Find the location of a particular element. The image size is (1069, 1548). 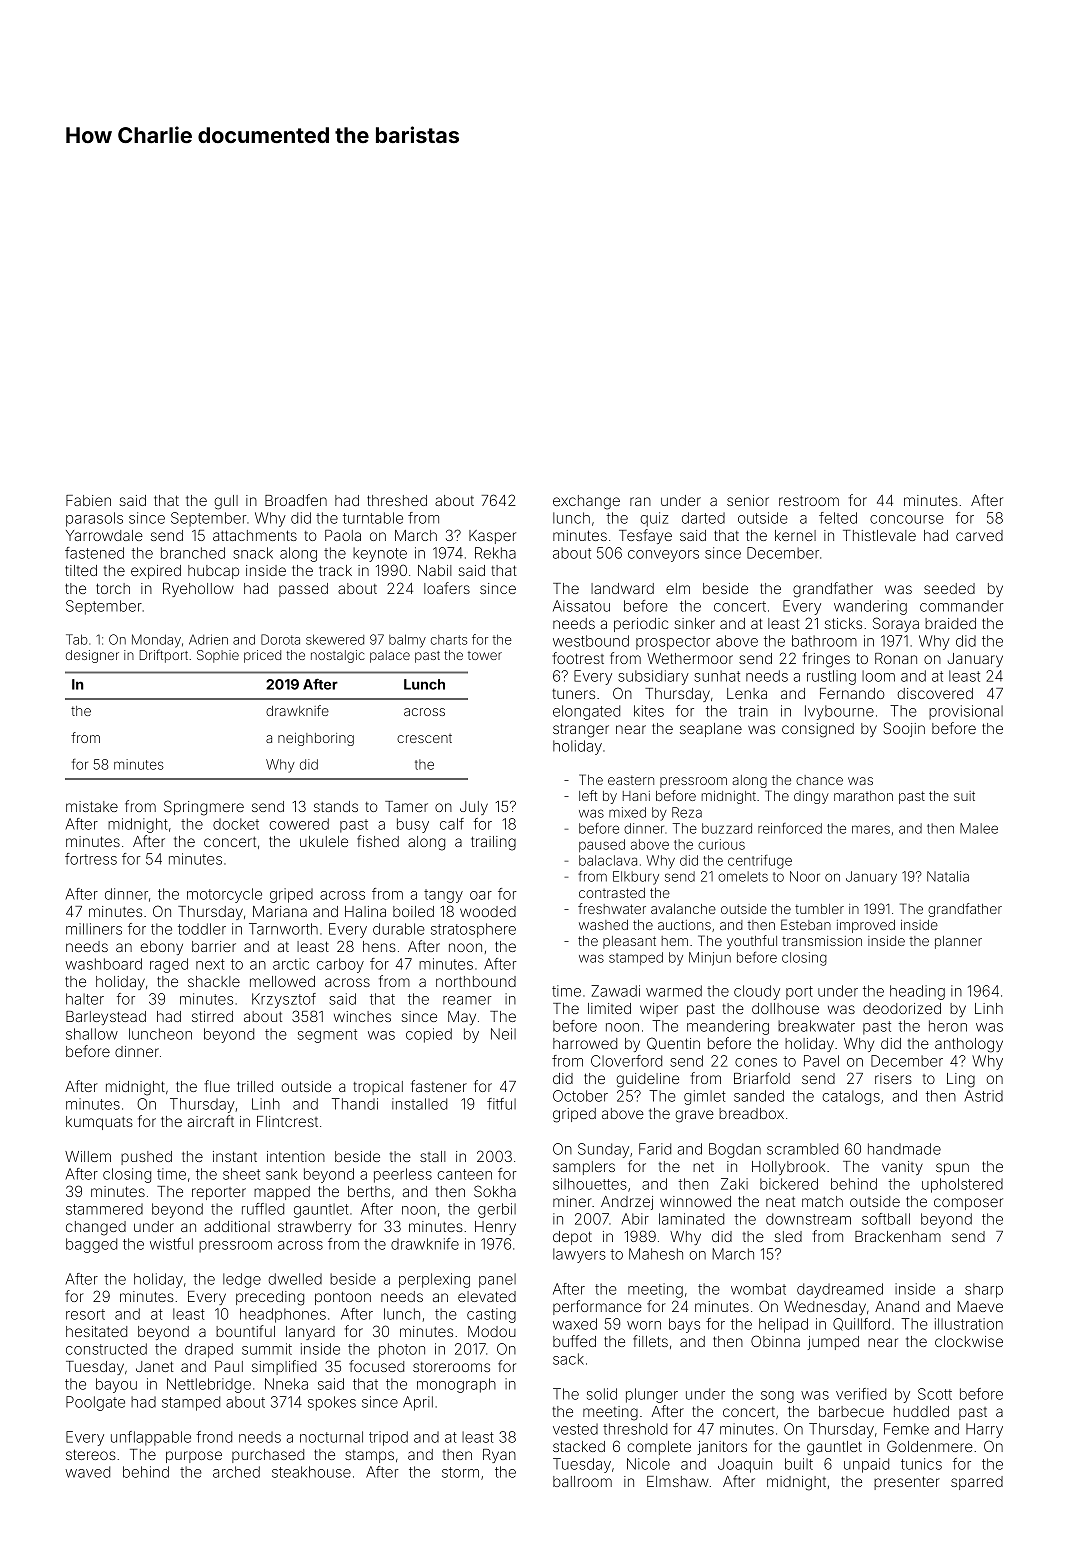

changed is located at coordinates (96, 1228).
